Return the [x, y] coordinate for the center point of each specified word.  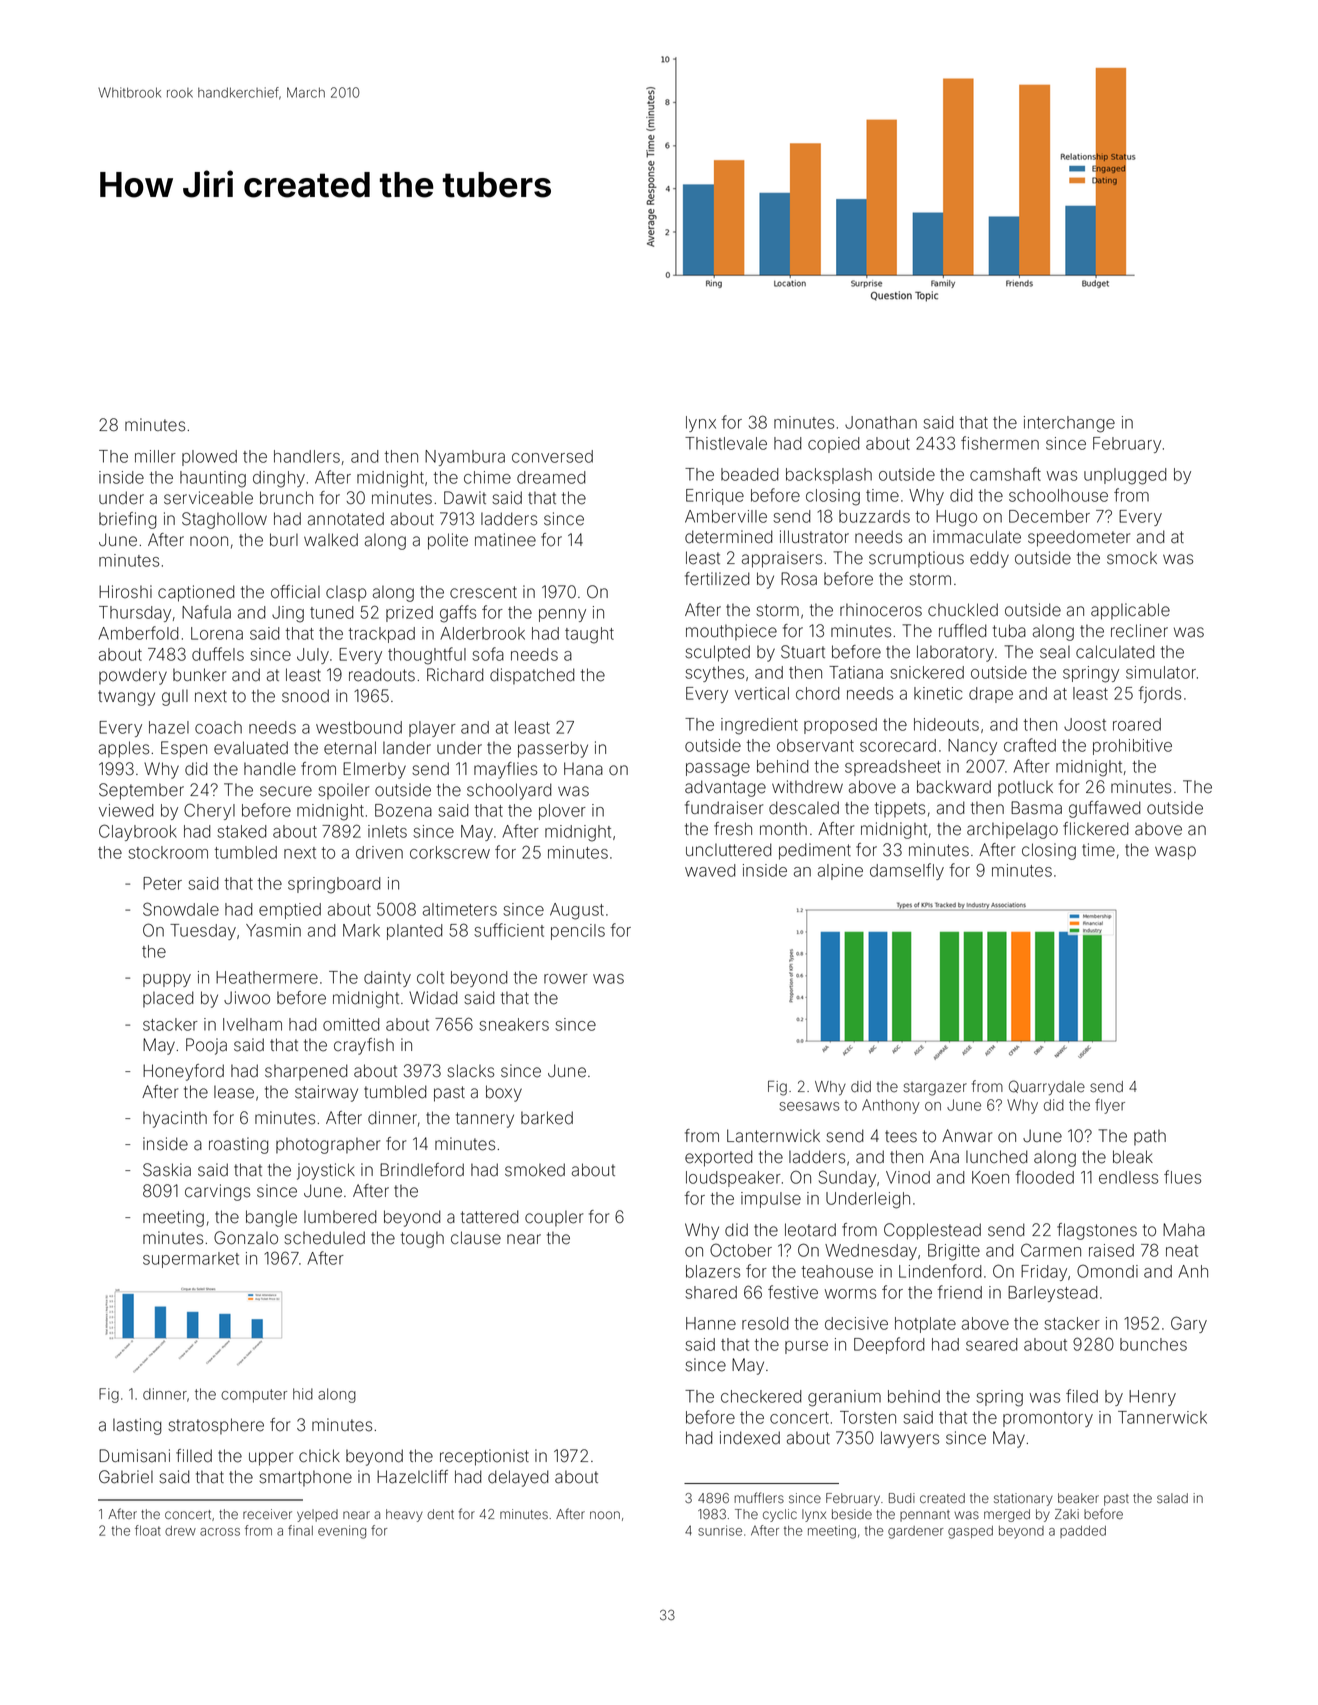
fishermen [1000, 443]
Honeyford [183, 1072]
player [432, 729]
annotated [346, 519]
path [1150, 1137]
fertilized [717, 579]
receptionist [484, 1457]
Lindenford [940, 1271]
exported [719, 1158]
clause [476, 1238]
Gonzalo [246, 1238]
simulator [1161, 672]
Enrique [715, 497]
